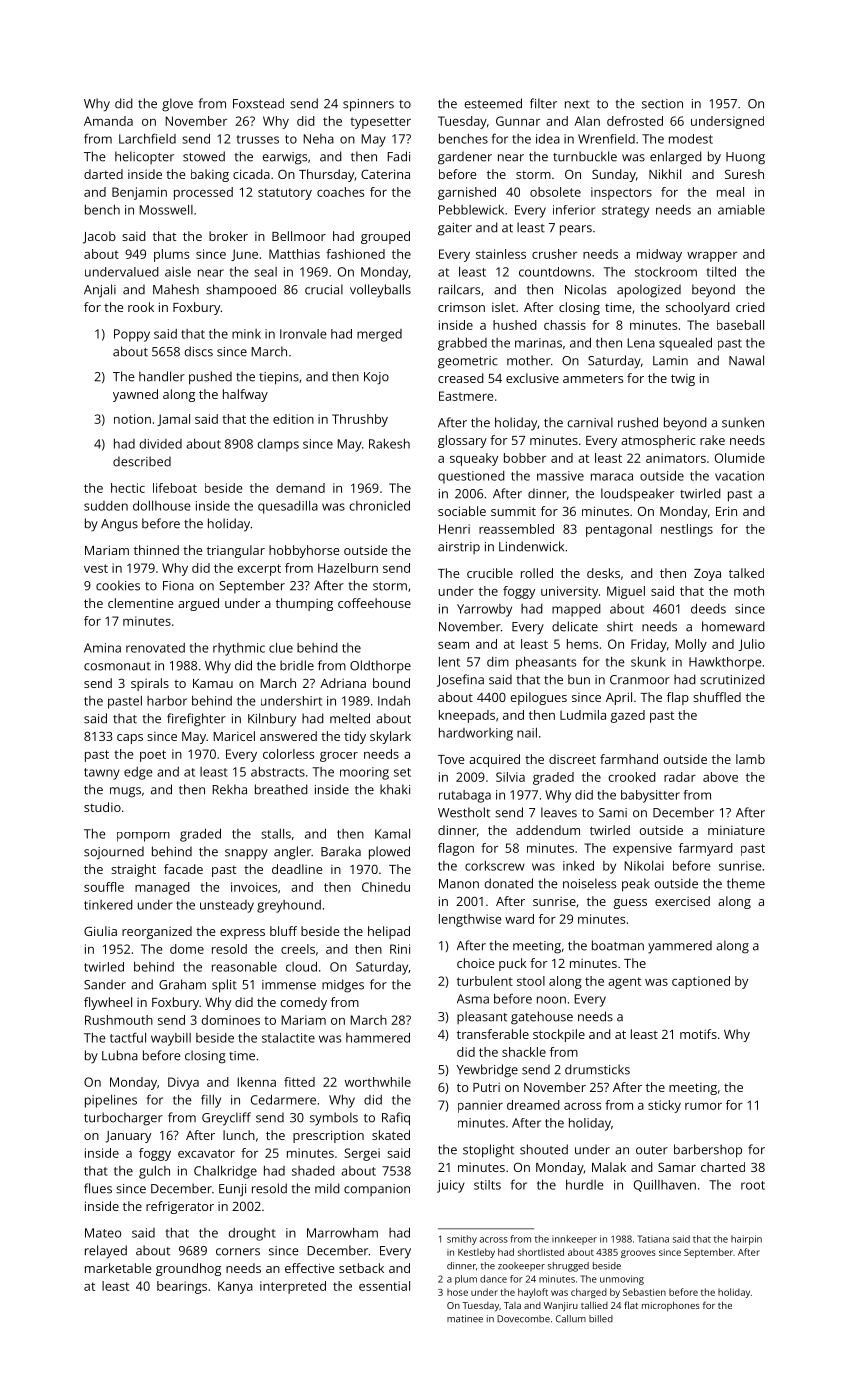 The height and width of the document is (1400, 849). I want to click on shackle, so click(524, 1052).
